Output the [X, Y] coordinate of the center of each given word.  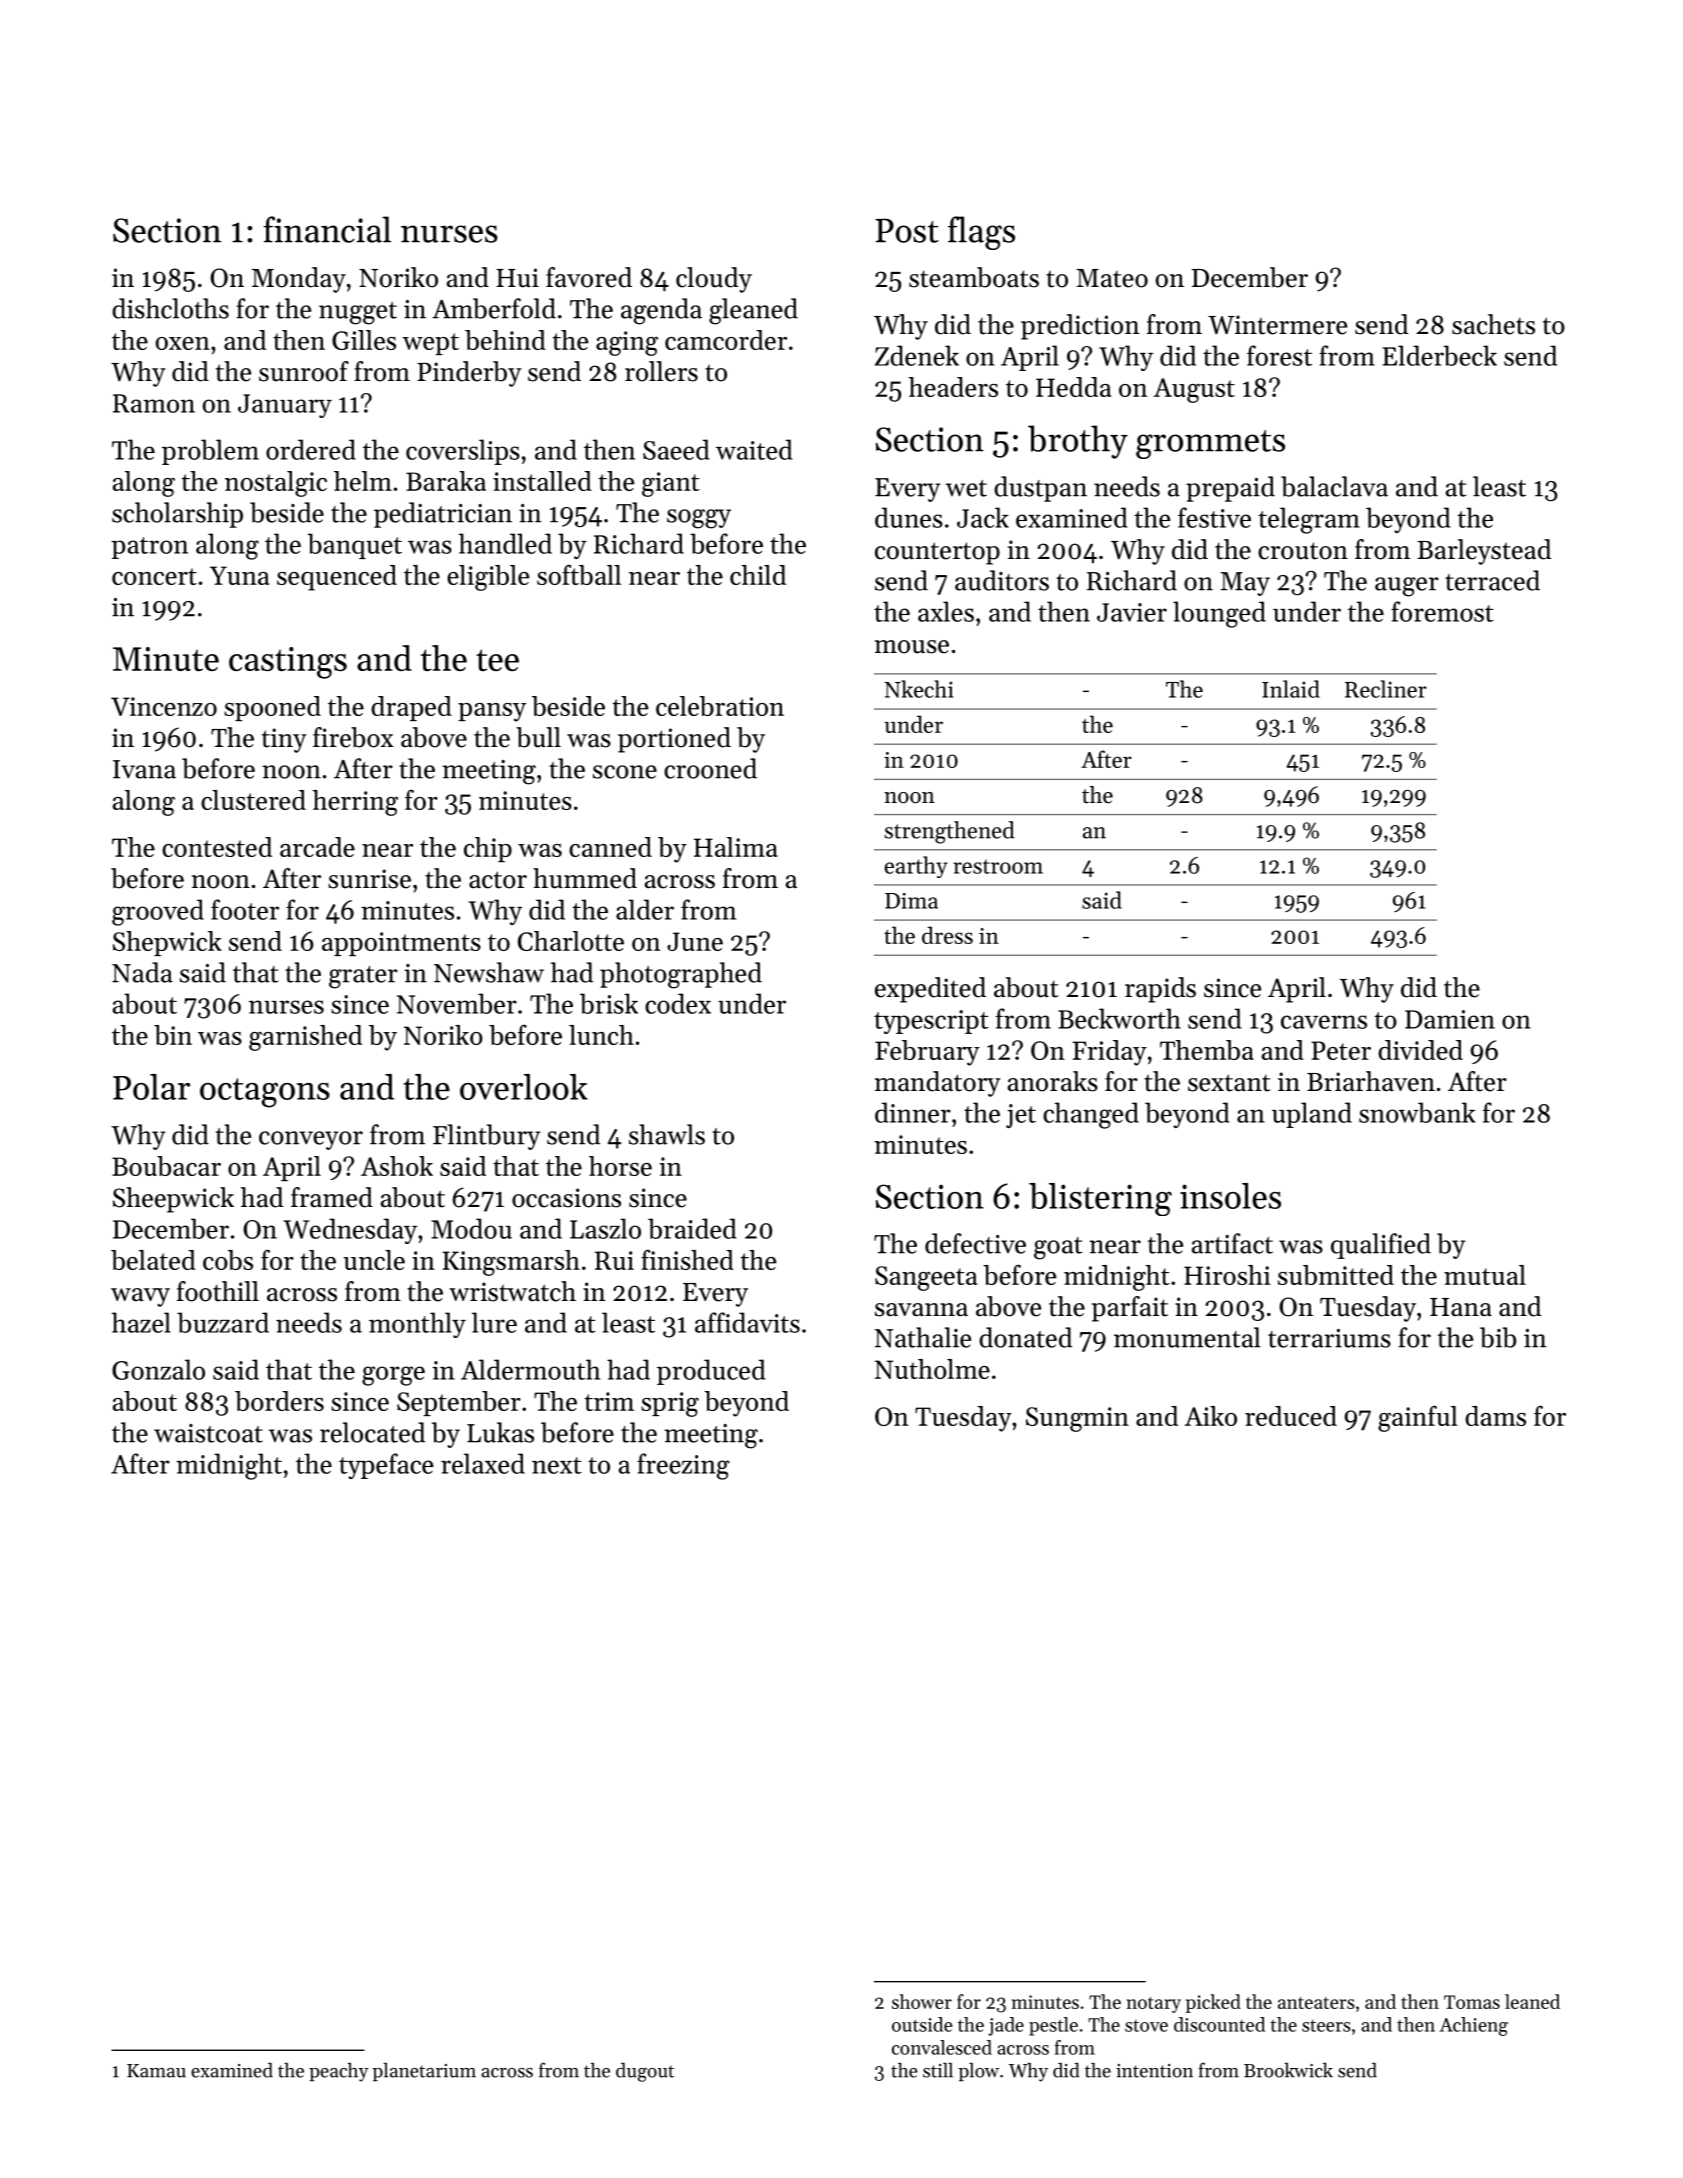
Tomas [1472, 2002]
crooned [710, 768]
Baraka [446, 481]
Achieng [1474, 2026]
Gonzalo [158, 1369]
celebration [720, 706]
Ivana [144, 769]
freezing [683, 1466]
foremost [1442, 611]
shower [922, 2001]
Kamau [156, 2071]
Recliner [1386, 689]
